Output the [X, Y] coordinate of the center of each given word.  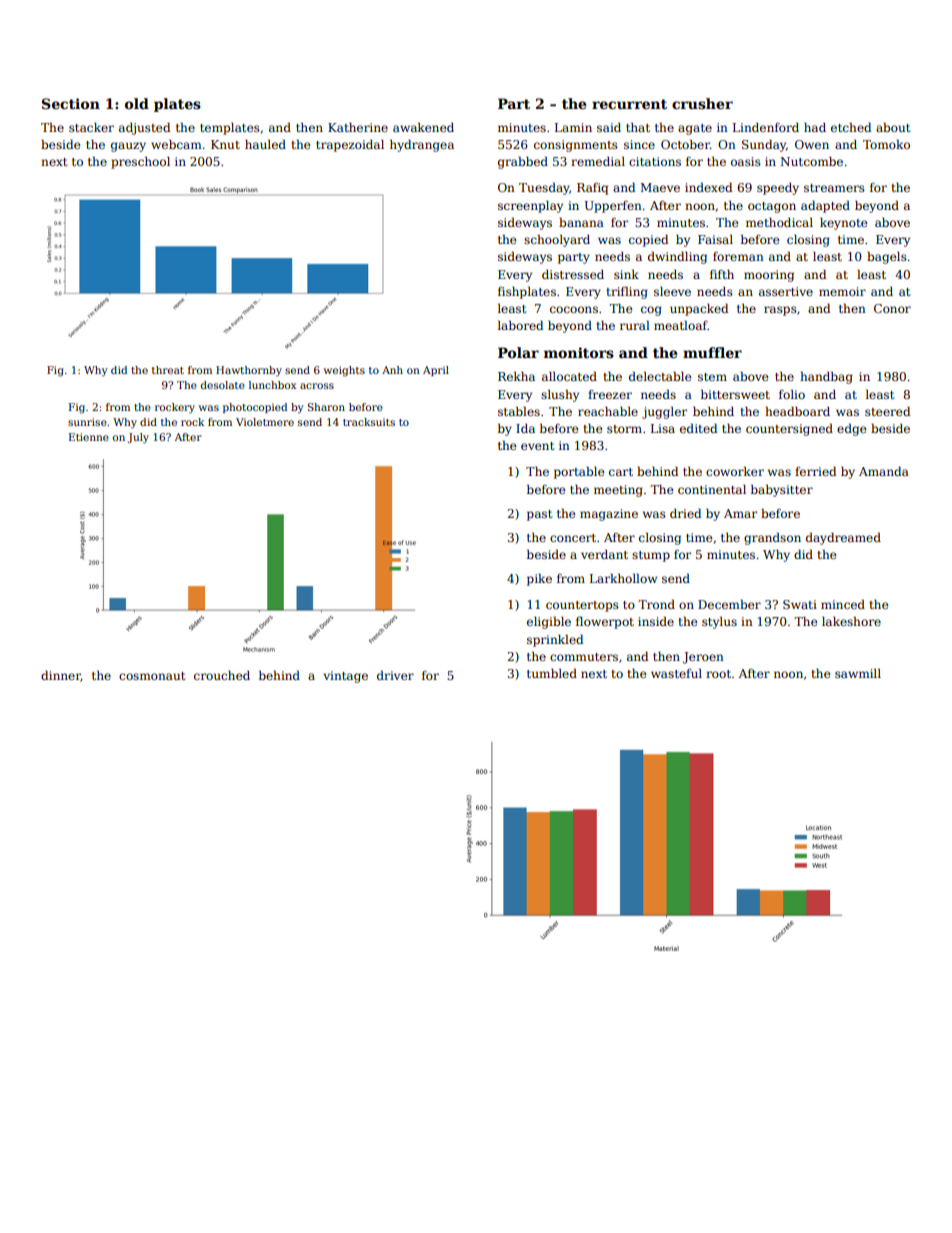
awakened [423, 127]
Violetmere [265, 422]
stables [519, 411]
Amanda [884, 471]
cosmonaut [152, 676]
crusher [702, 103]
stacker [91, 127]
